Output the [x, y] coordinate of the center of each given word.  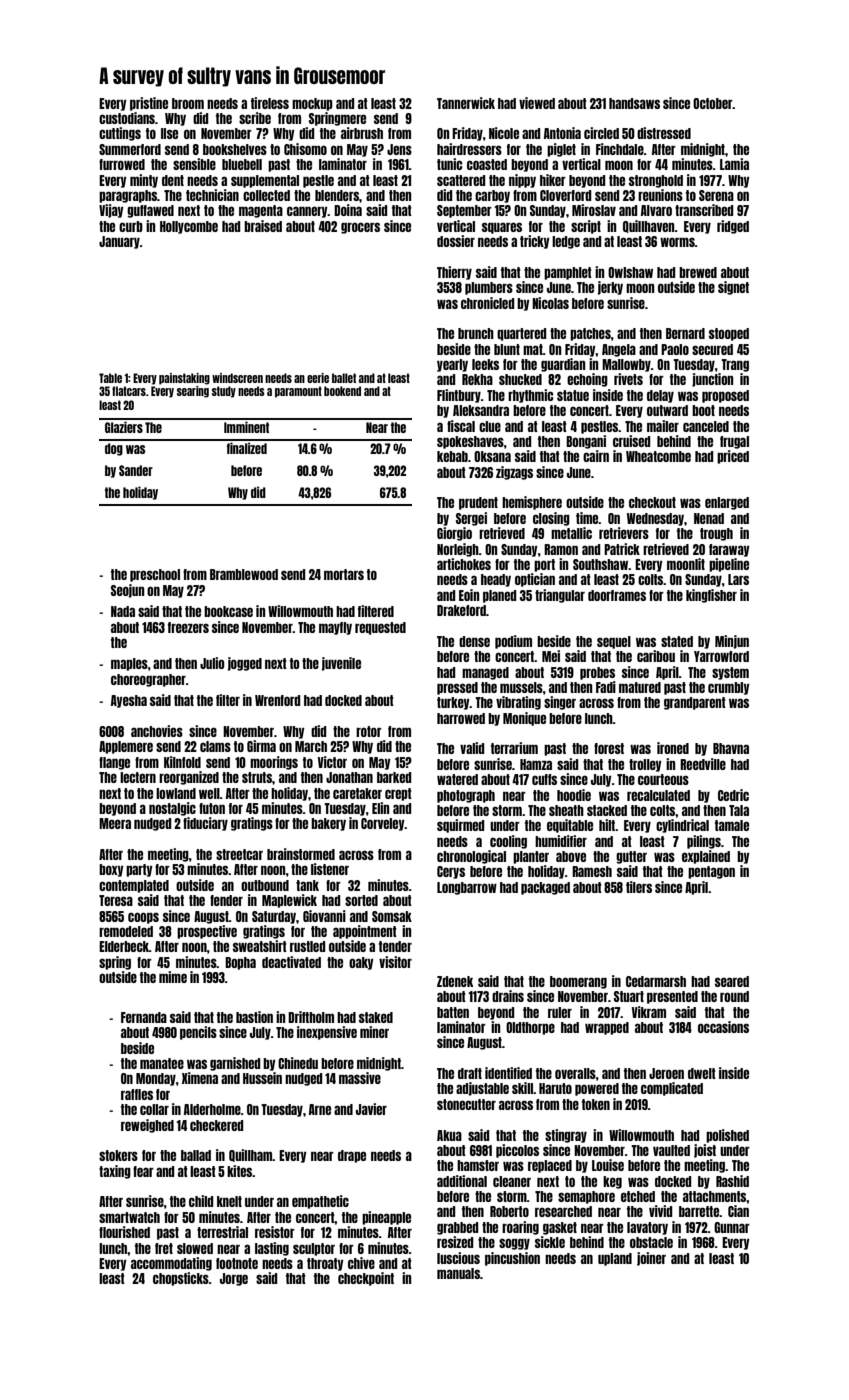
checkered [216, 1125]
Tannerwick [466, 103]
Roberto [509, 1211]
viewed [537, 103]
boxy [111, 870]
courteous [663, 779]
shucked [520, 379]
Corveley [383, 824]
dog [114, 449]
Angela [619, 350]
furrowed [122, 164]
